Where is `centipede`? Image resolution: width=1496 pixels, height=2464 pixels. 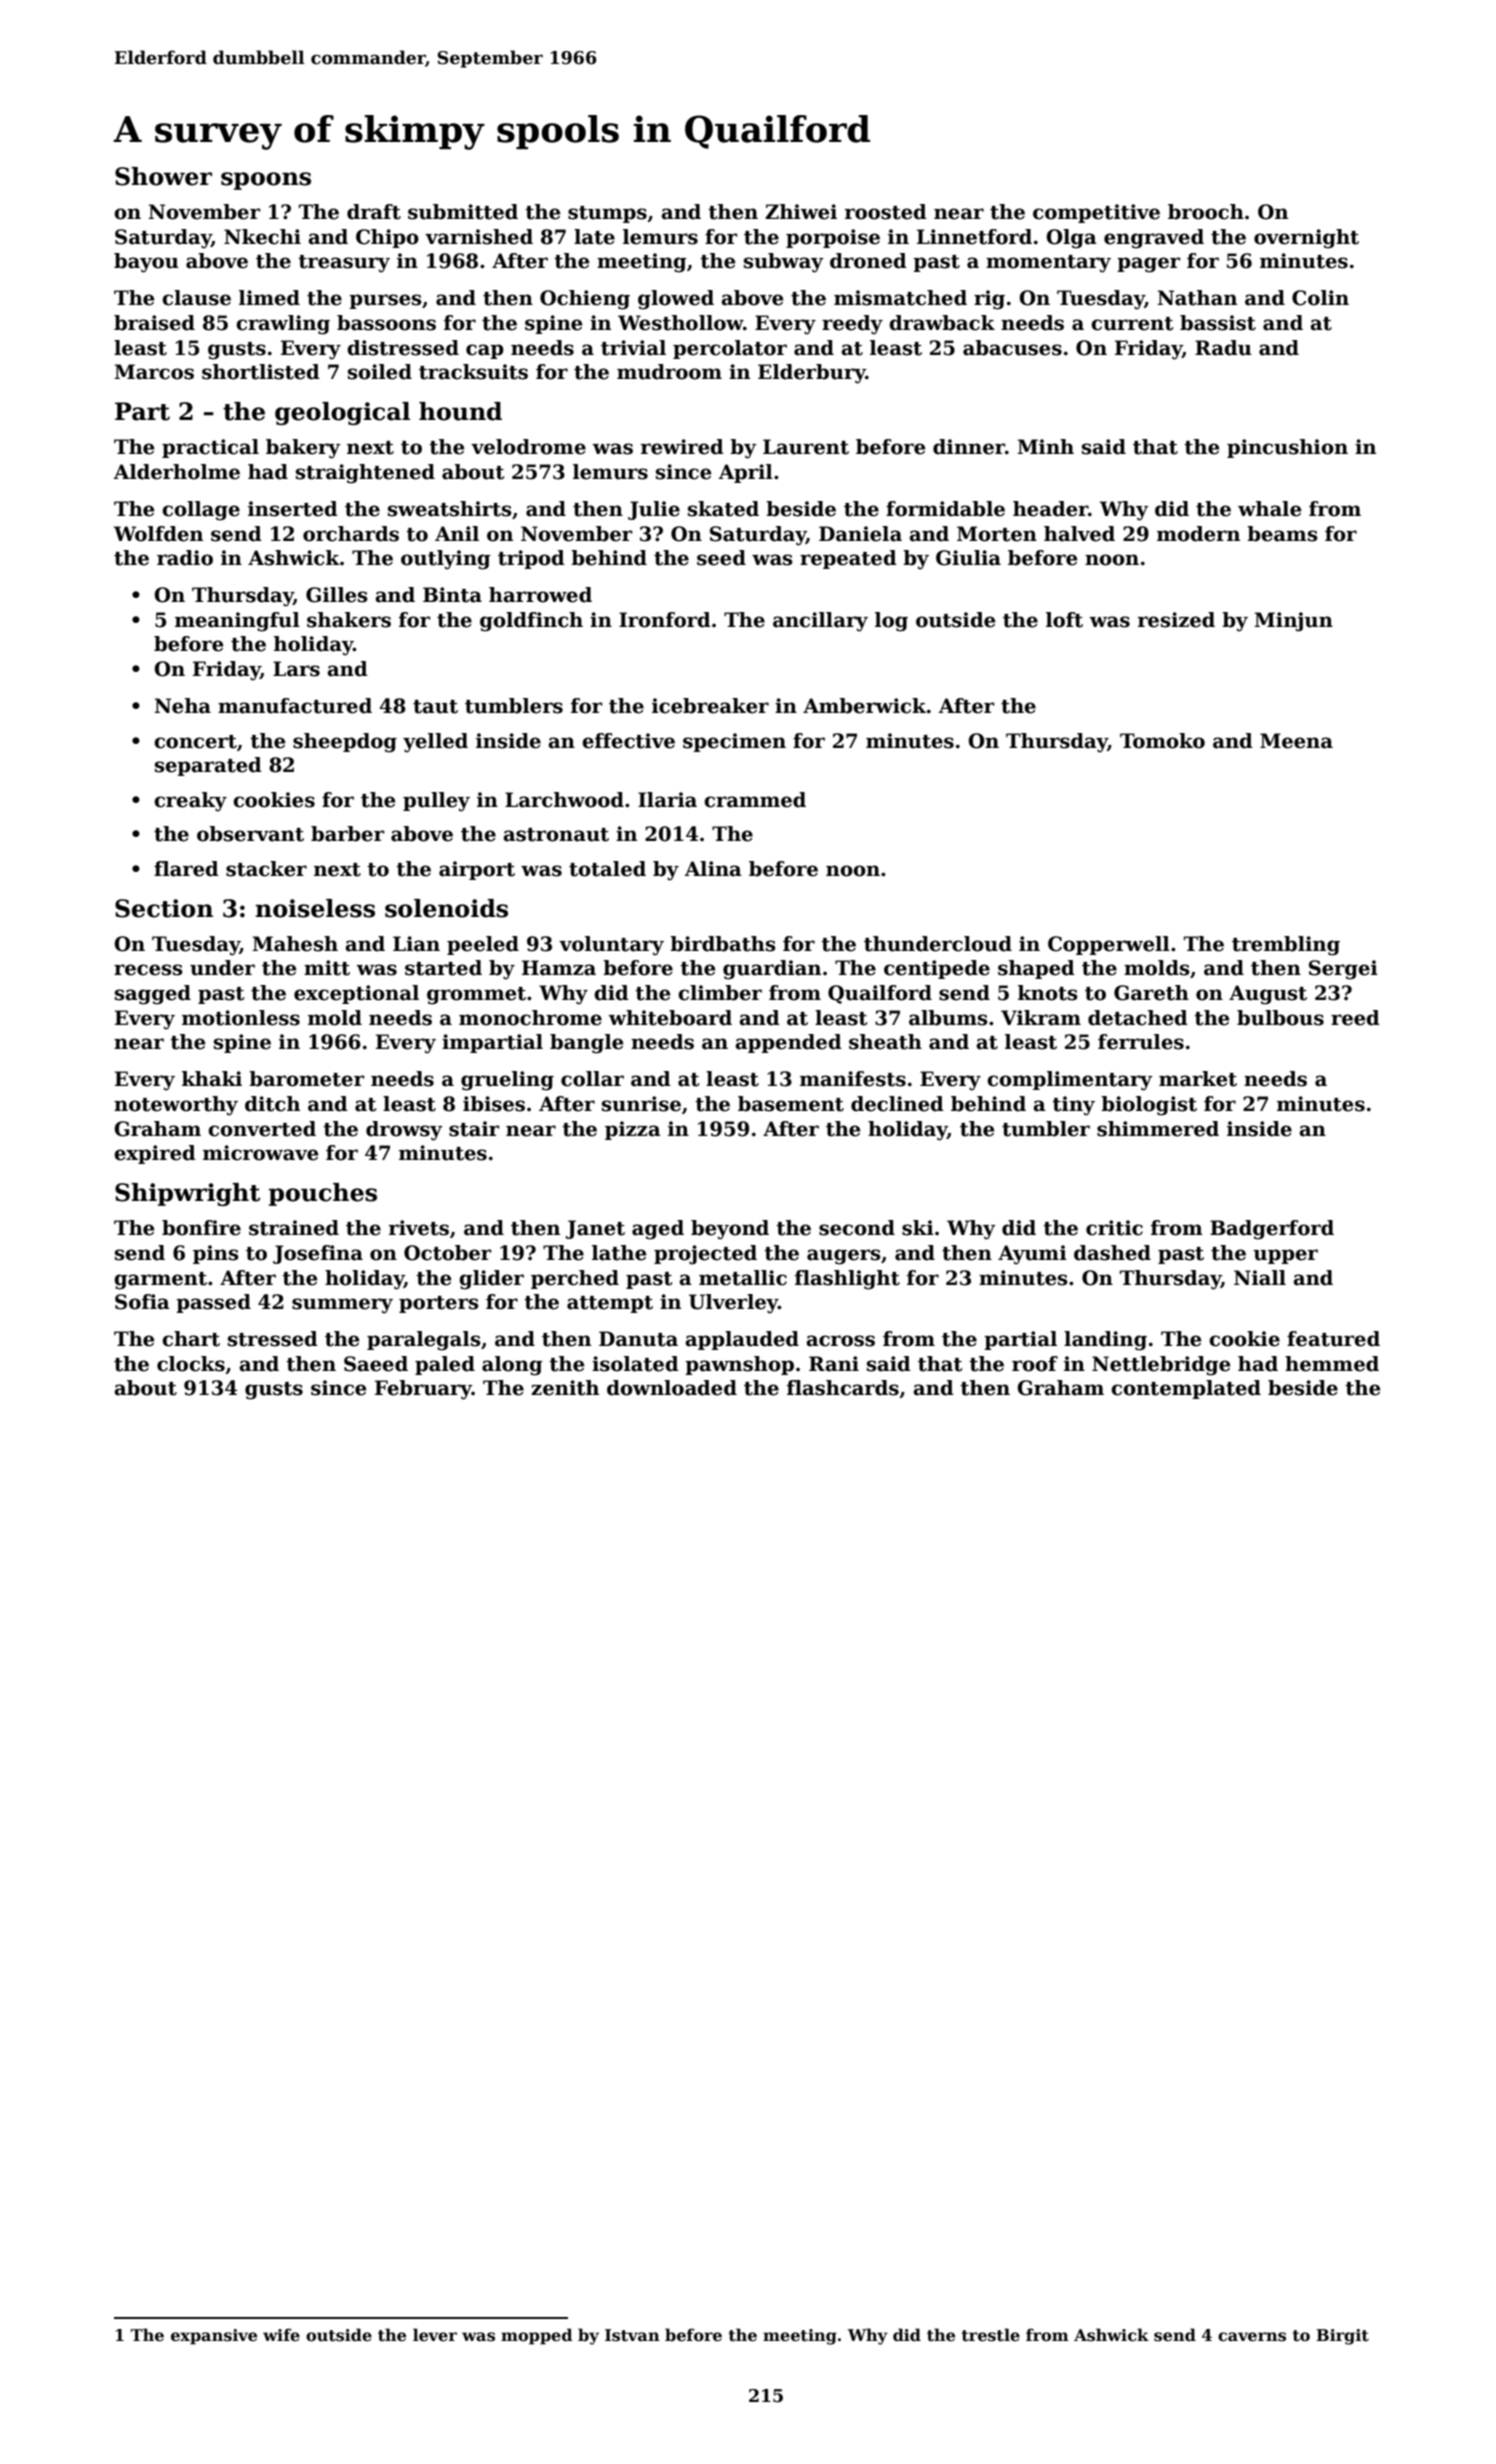 centipede is located at coordinates (937, 969).
